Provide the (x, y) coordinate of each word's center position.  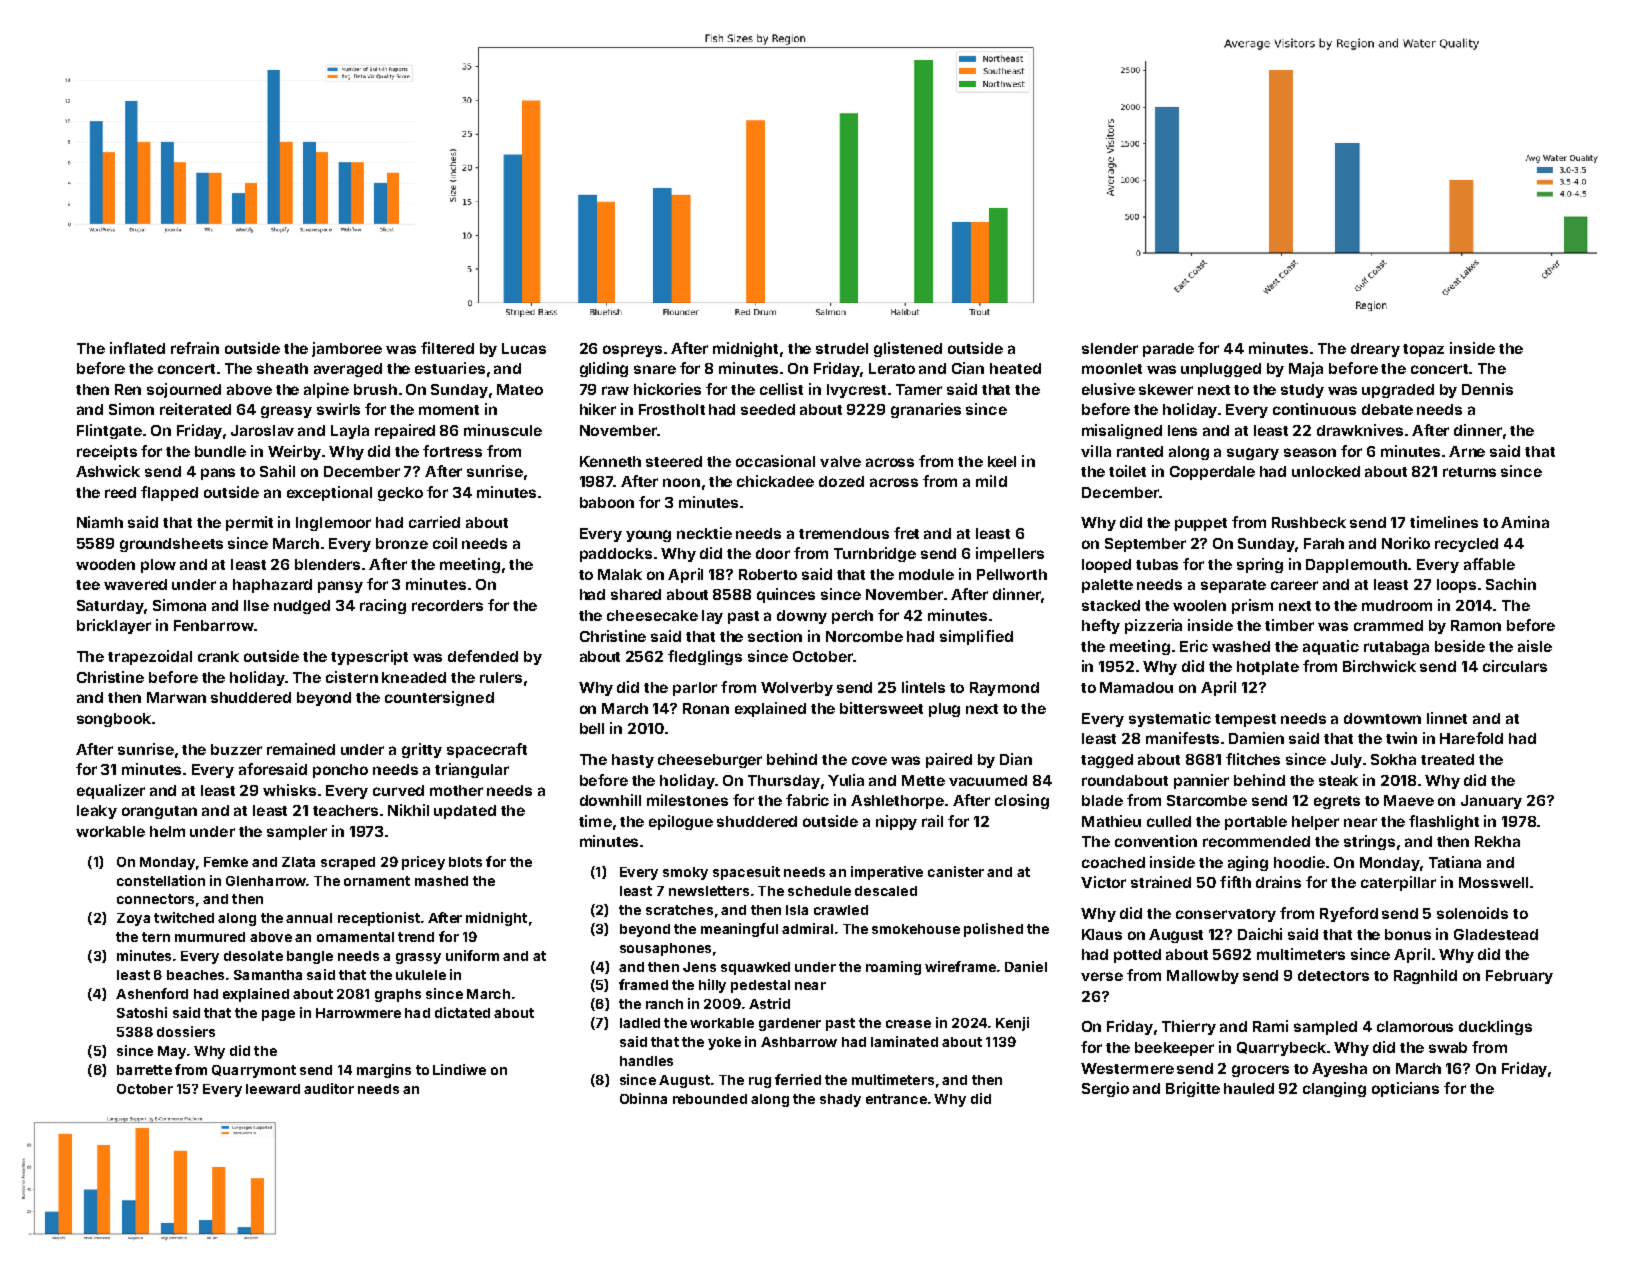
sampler (297, 833)
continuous (1314, 409)
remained (301, 749)
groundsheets (171, 545)
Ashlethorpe (897, 802)
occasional (775, 461)
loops (1456, 586)
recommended (1256, 841)
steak (1338, 780)
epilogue (681, 822)
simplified (976, 637)
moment (449, 410)
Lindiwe (459, 1069)
